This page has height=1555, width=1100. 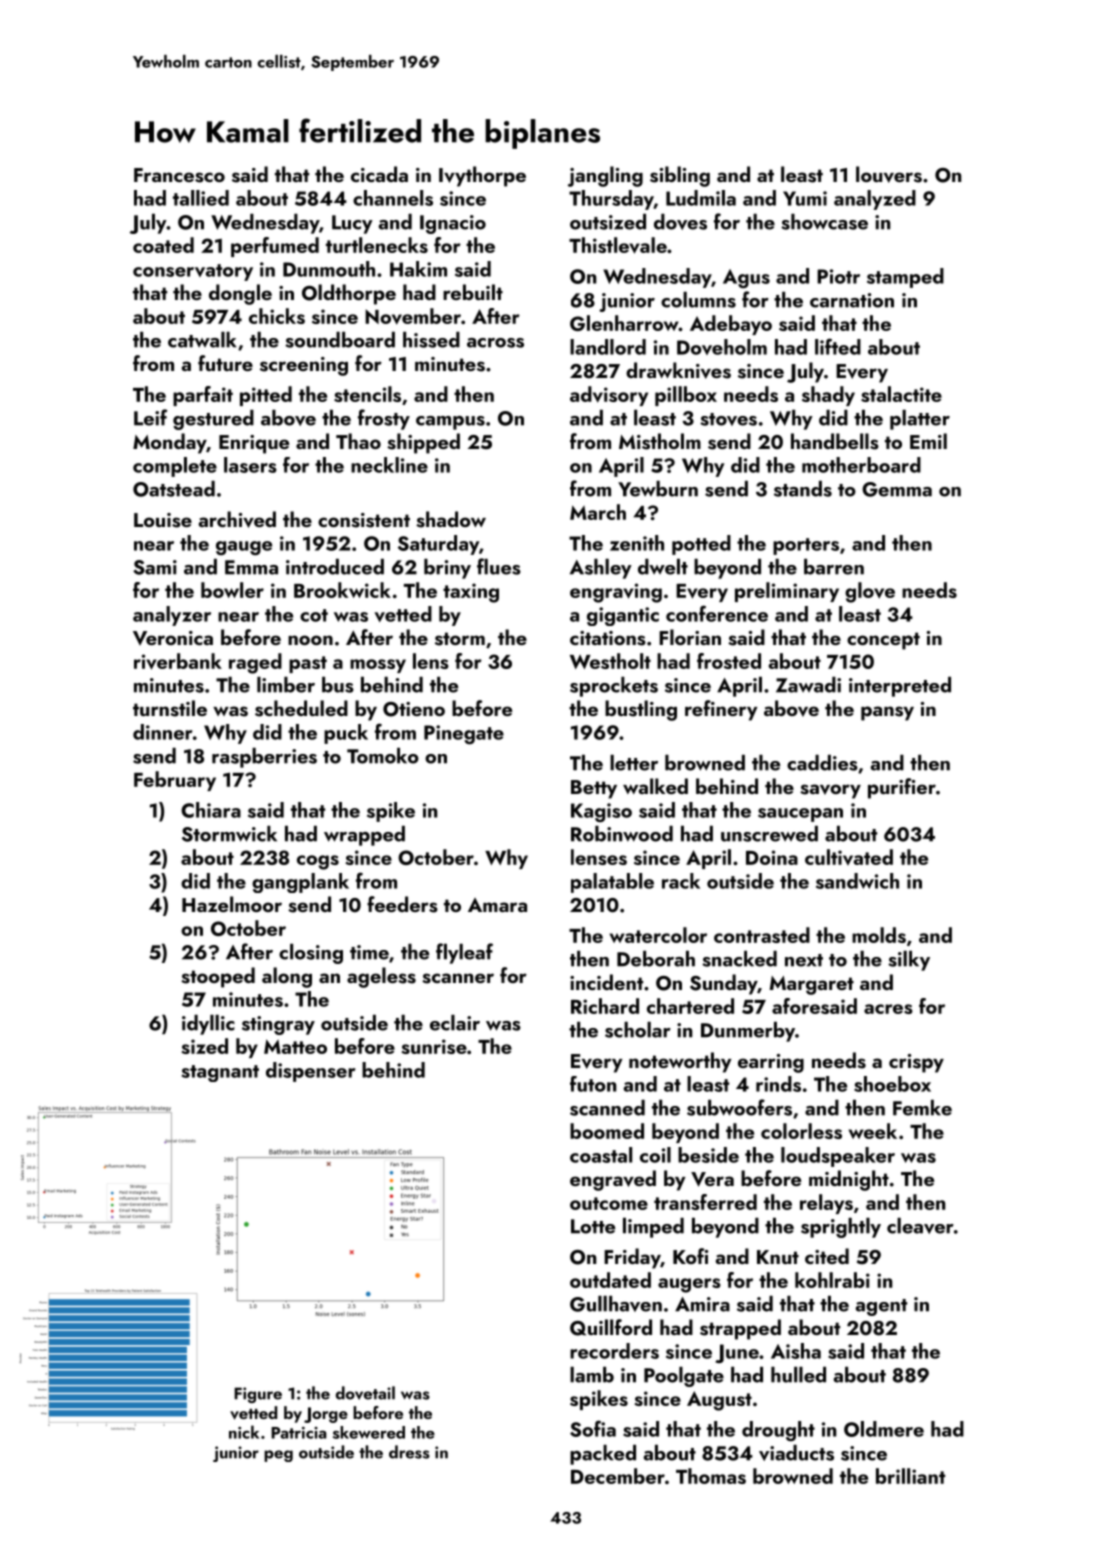 I want to click on Ivythorpe, so click(x=482, y=176).
